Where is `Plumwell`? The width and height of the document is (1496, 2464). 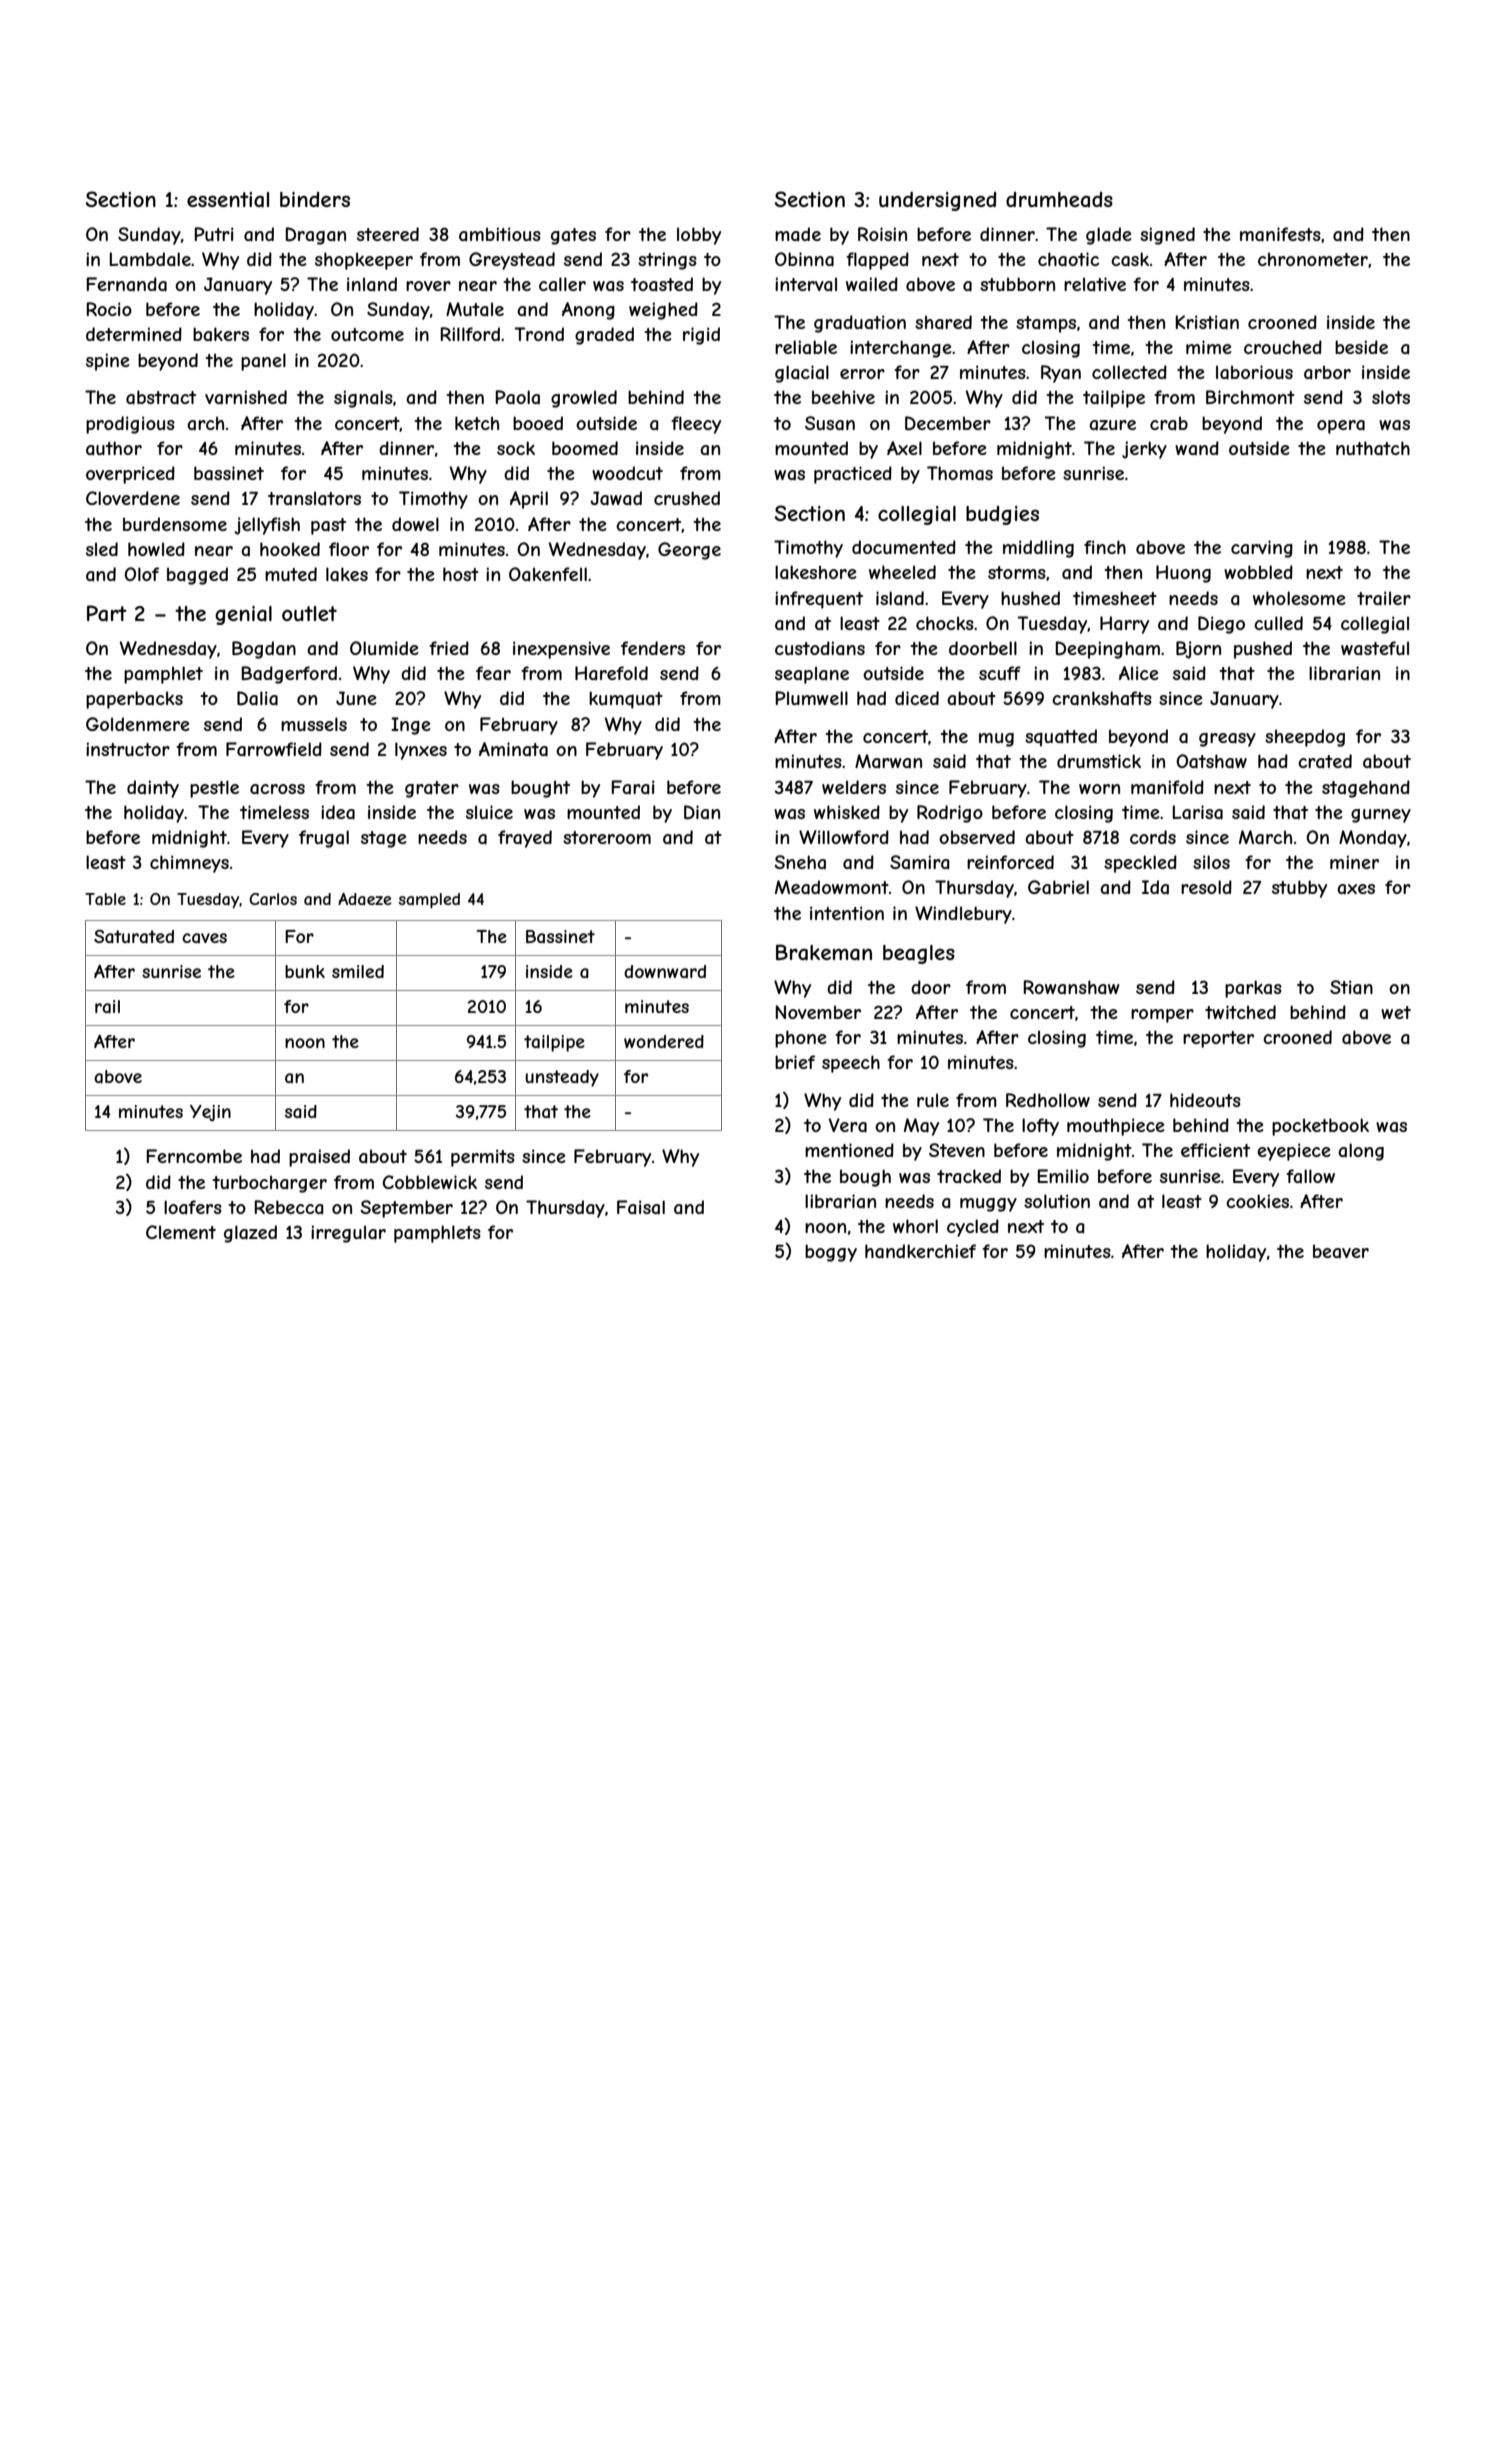
Plumwell is located at coordinates (811, 698).
